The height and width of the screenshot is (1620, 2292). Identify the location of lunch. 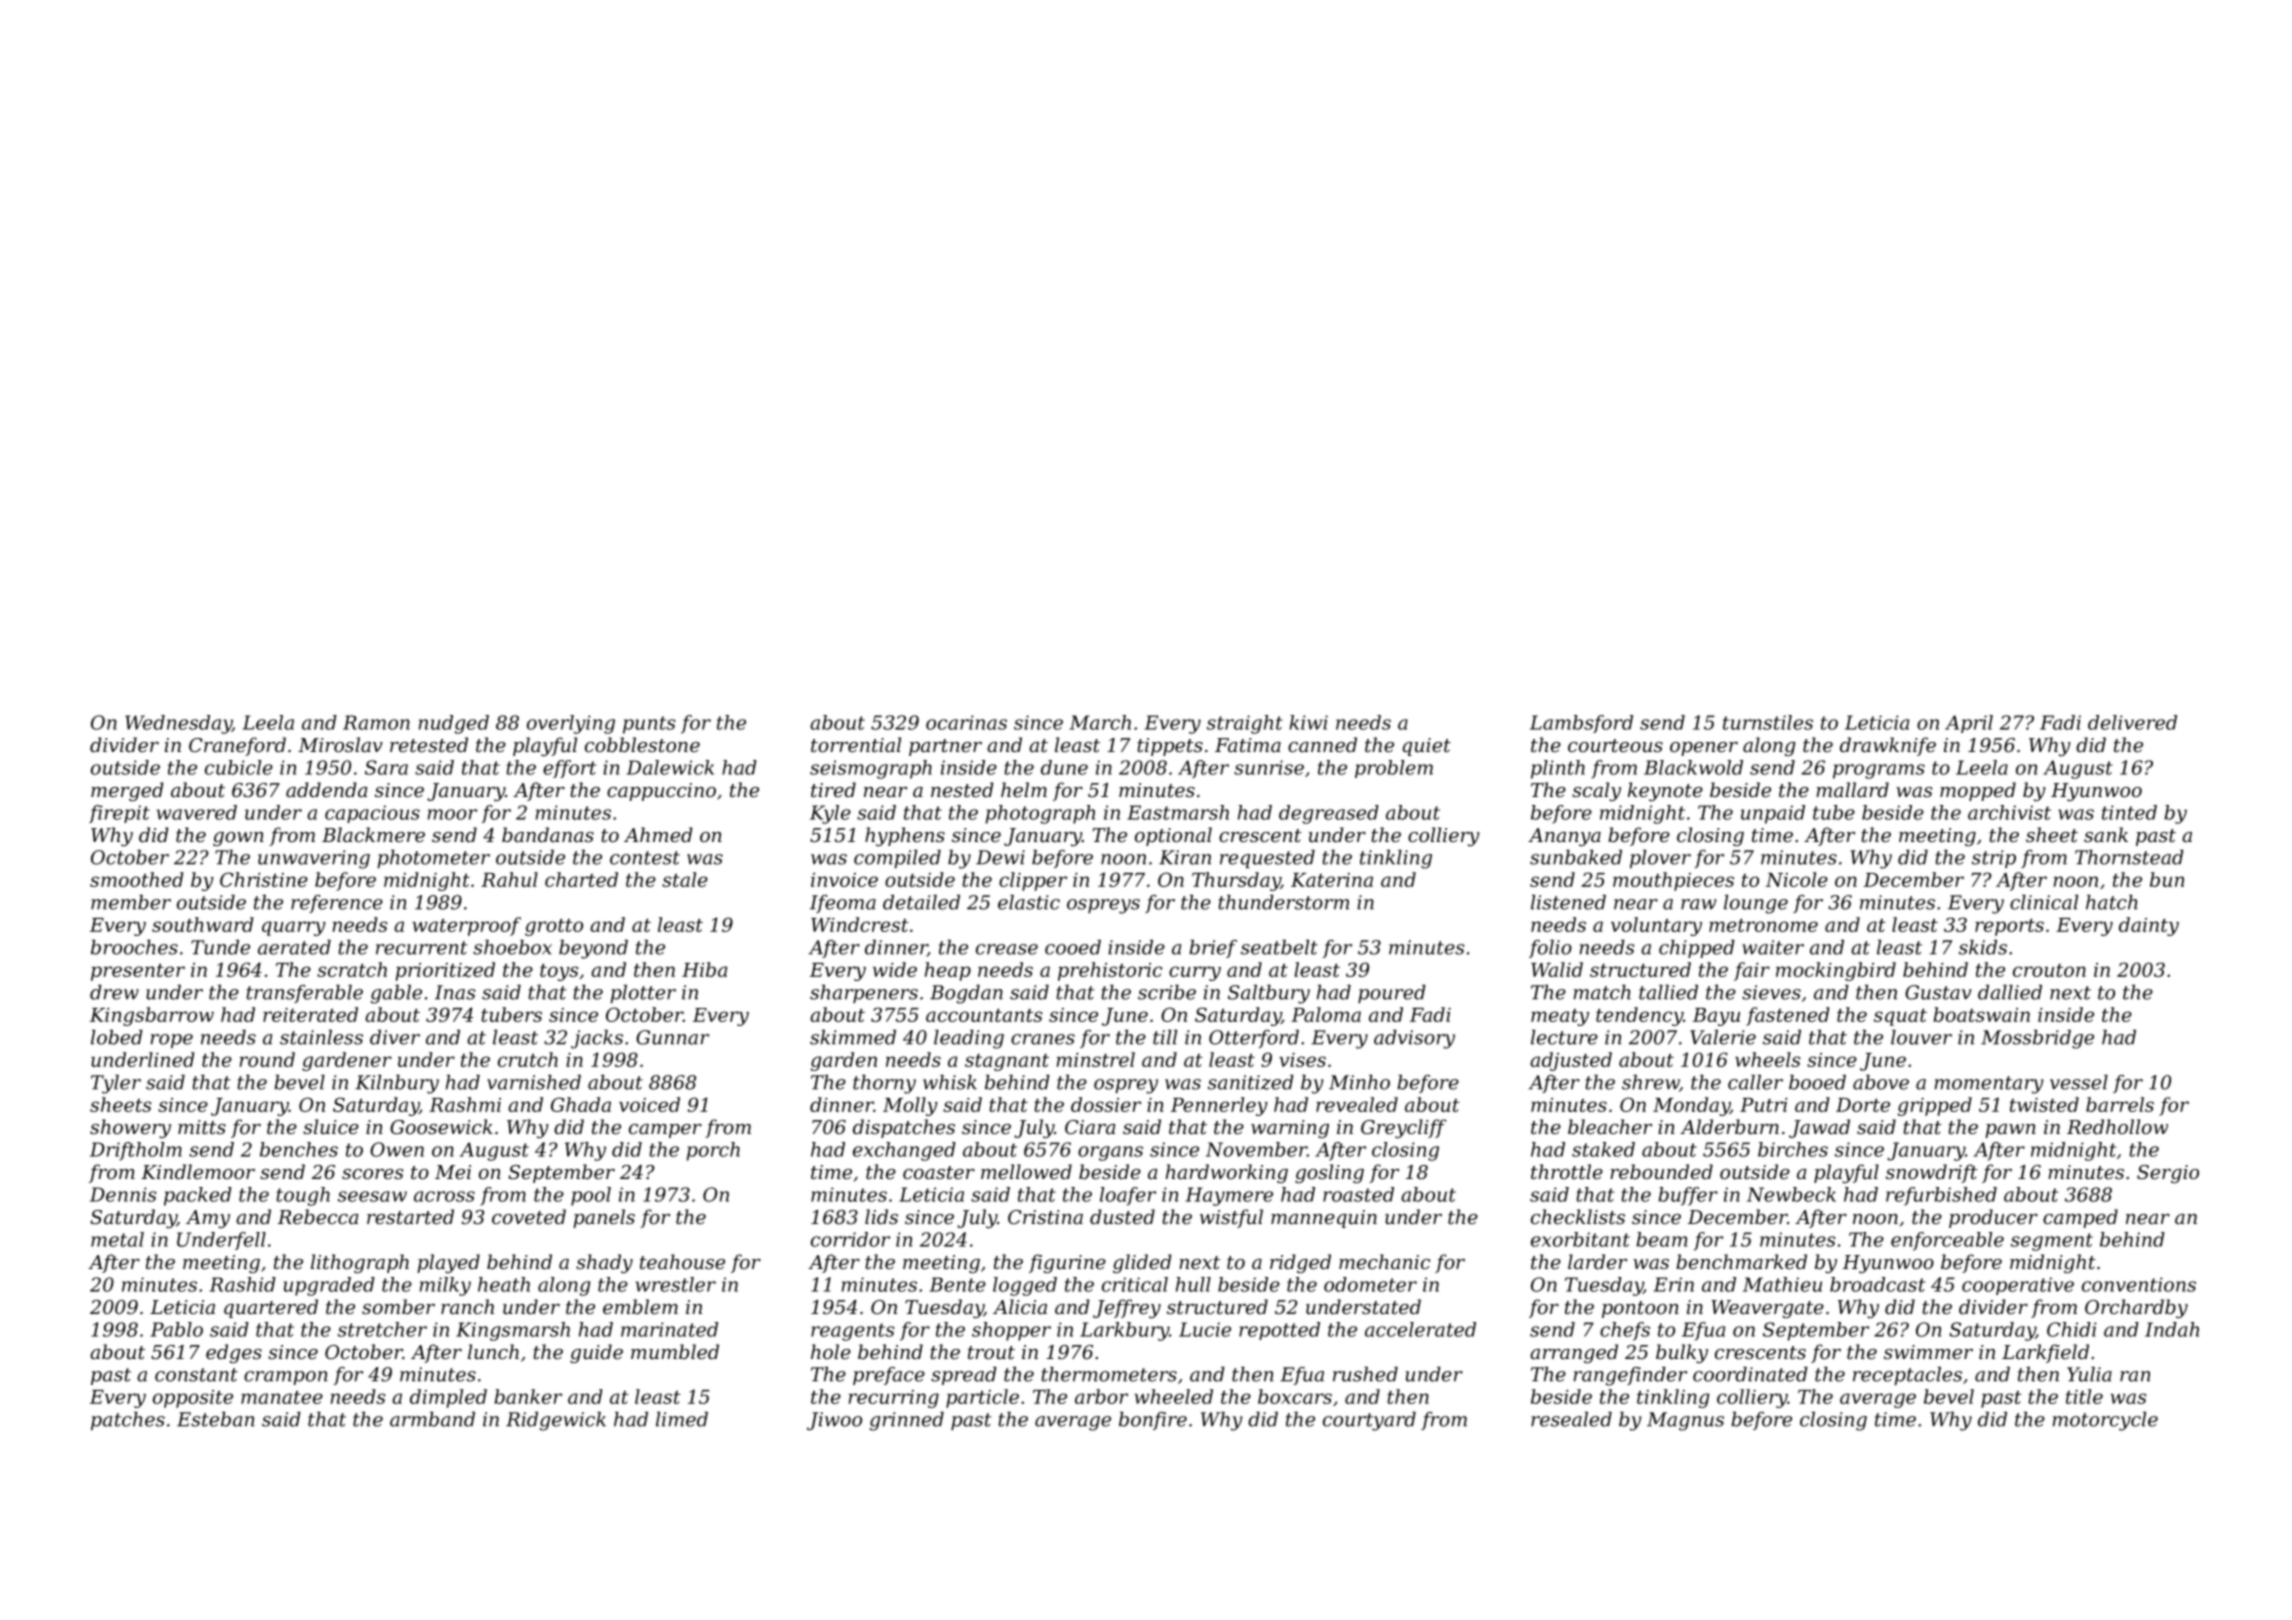
(493, 1351).
